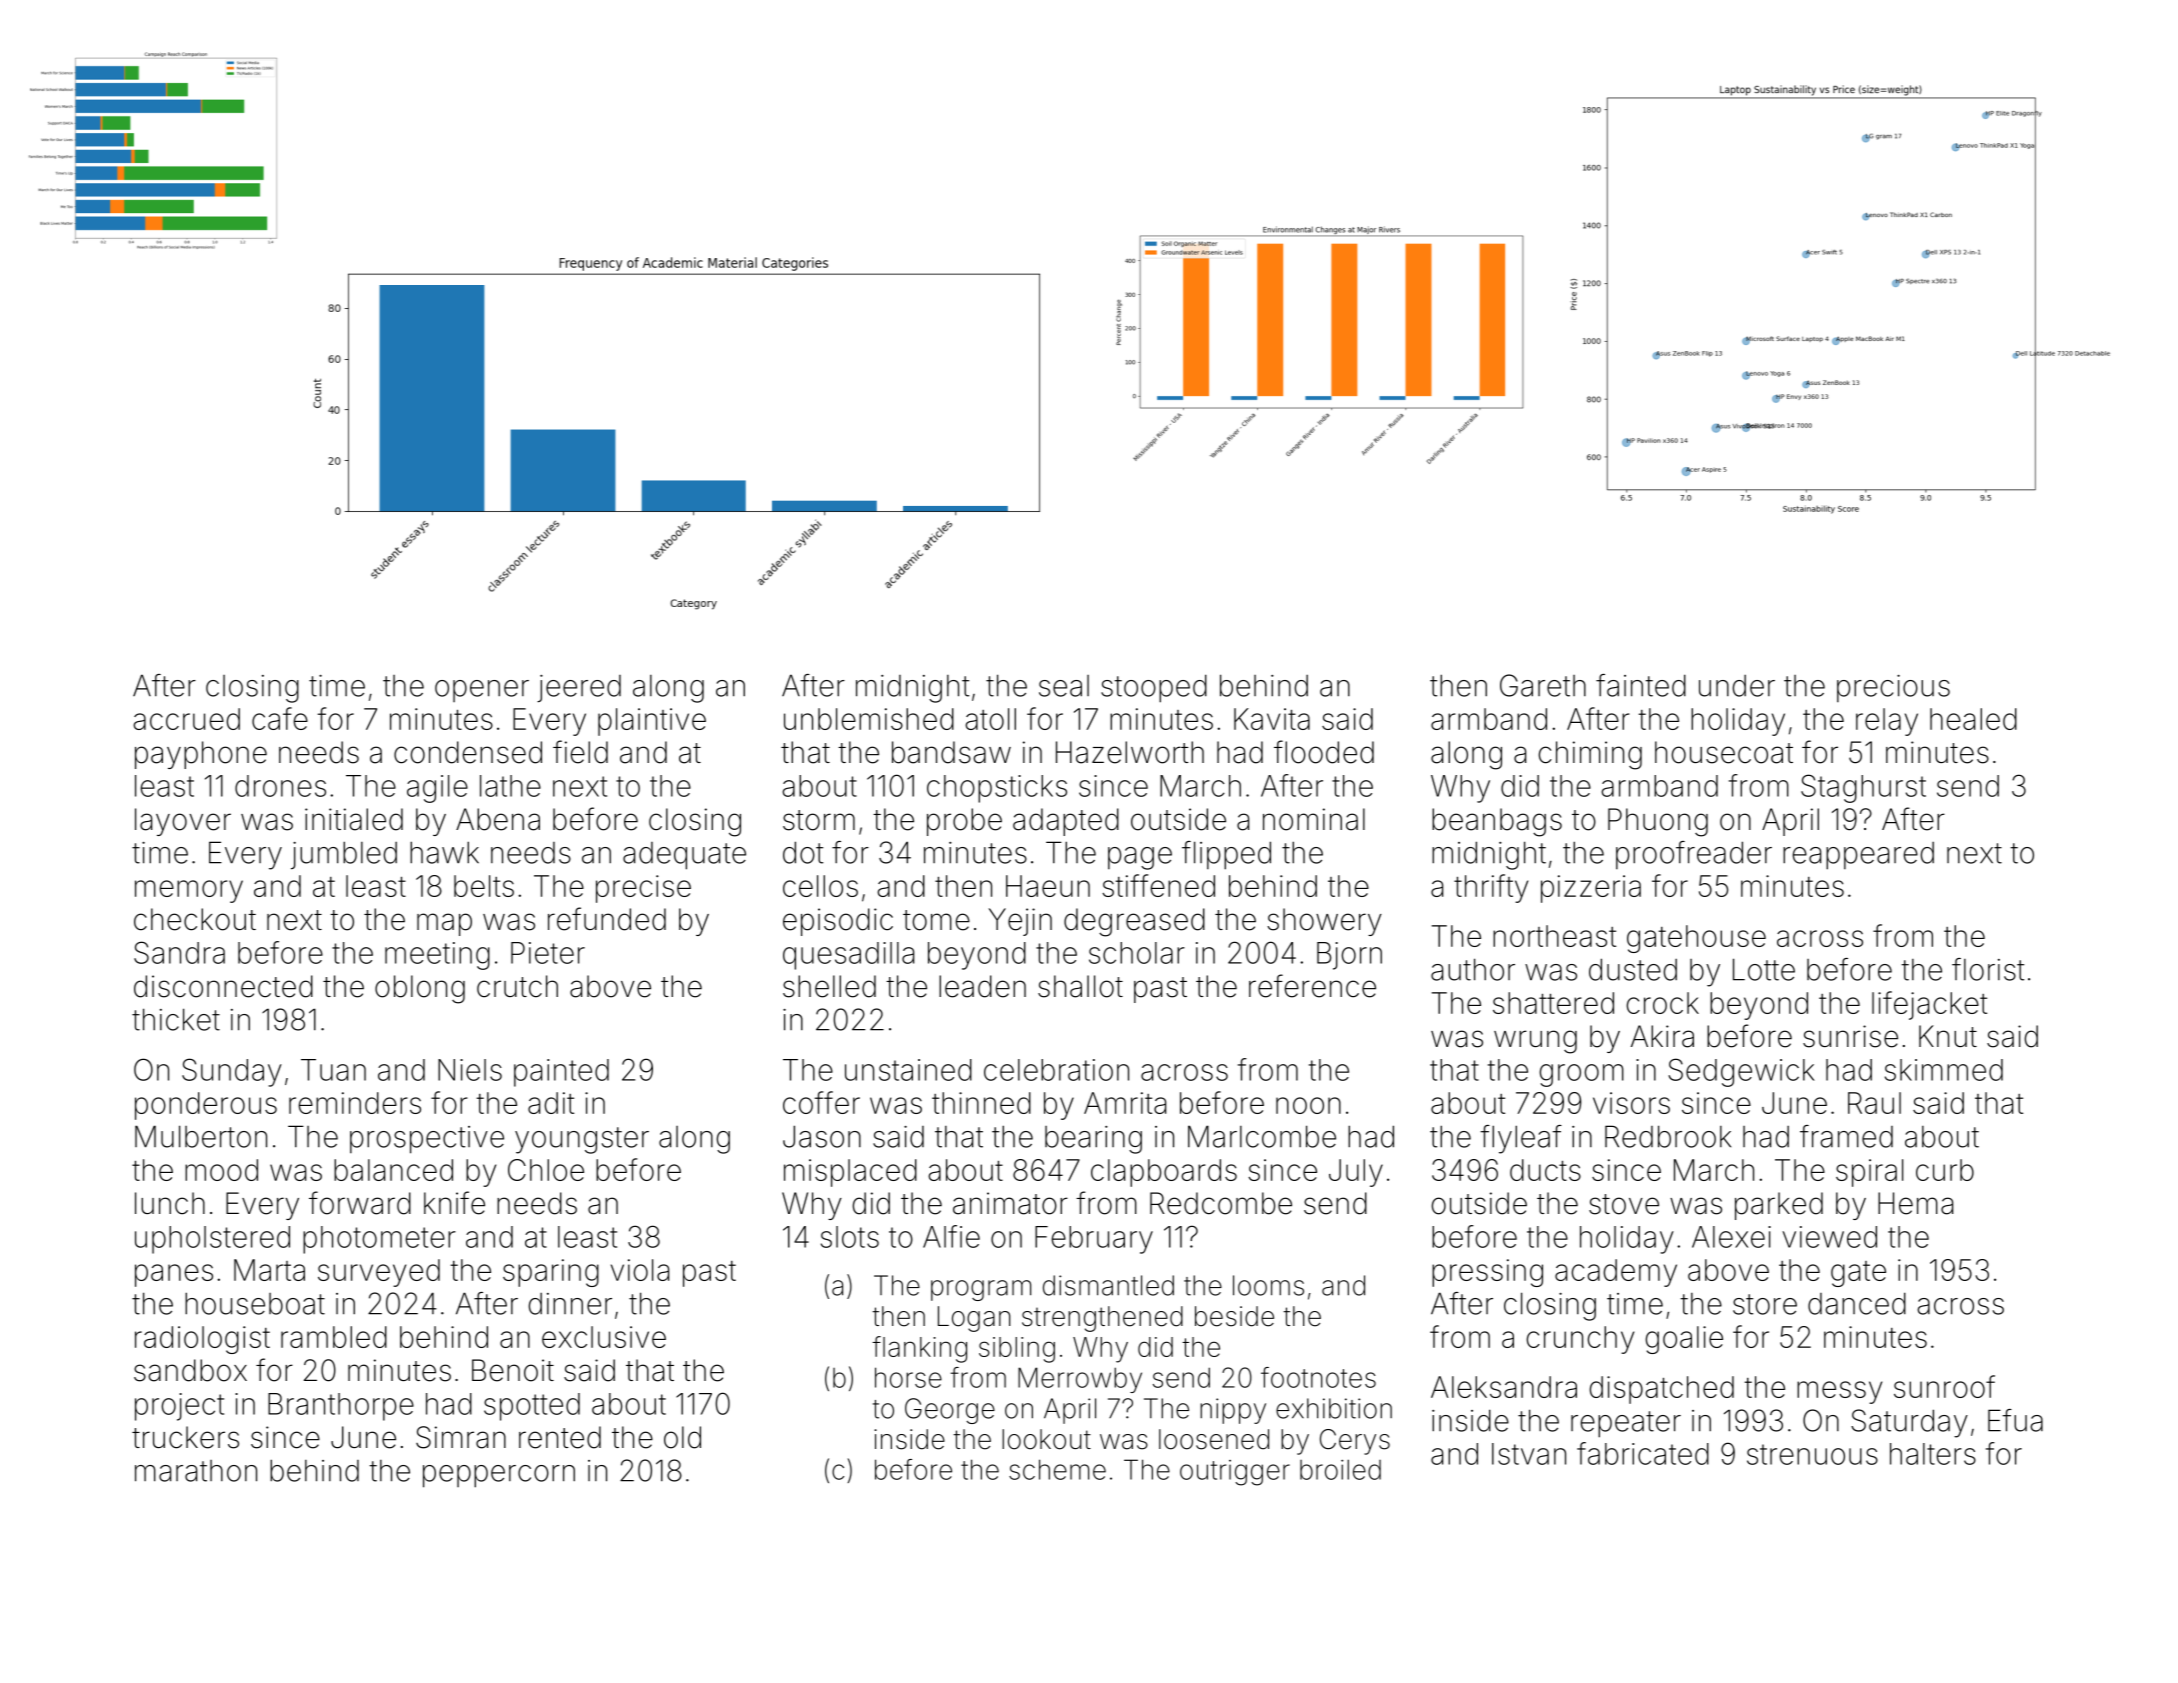 Image resolution: width=2178 pixels, height=1683 pixels. What do you see at coordinates (1134, 922) in the screenshot?
I see `degreased` at bounding box center [1134, 922].
